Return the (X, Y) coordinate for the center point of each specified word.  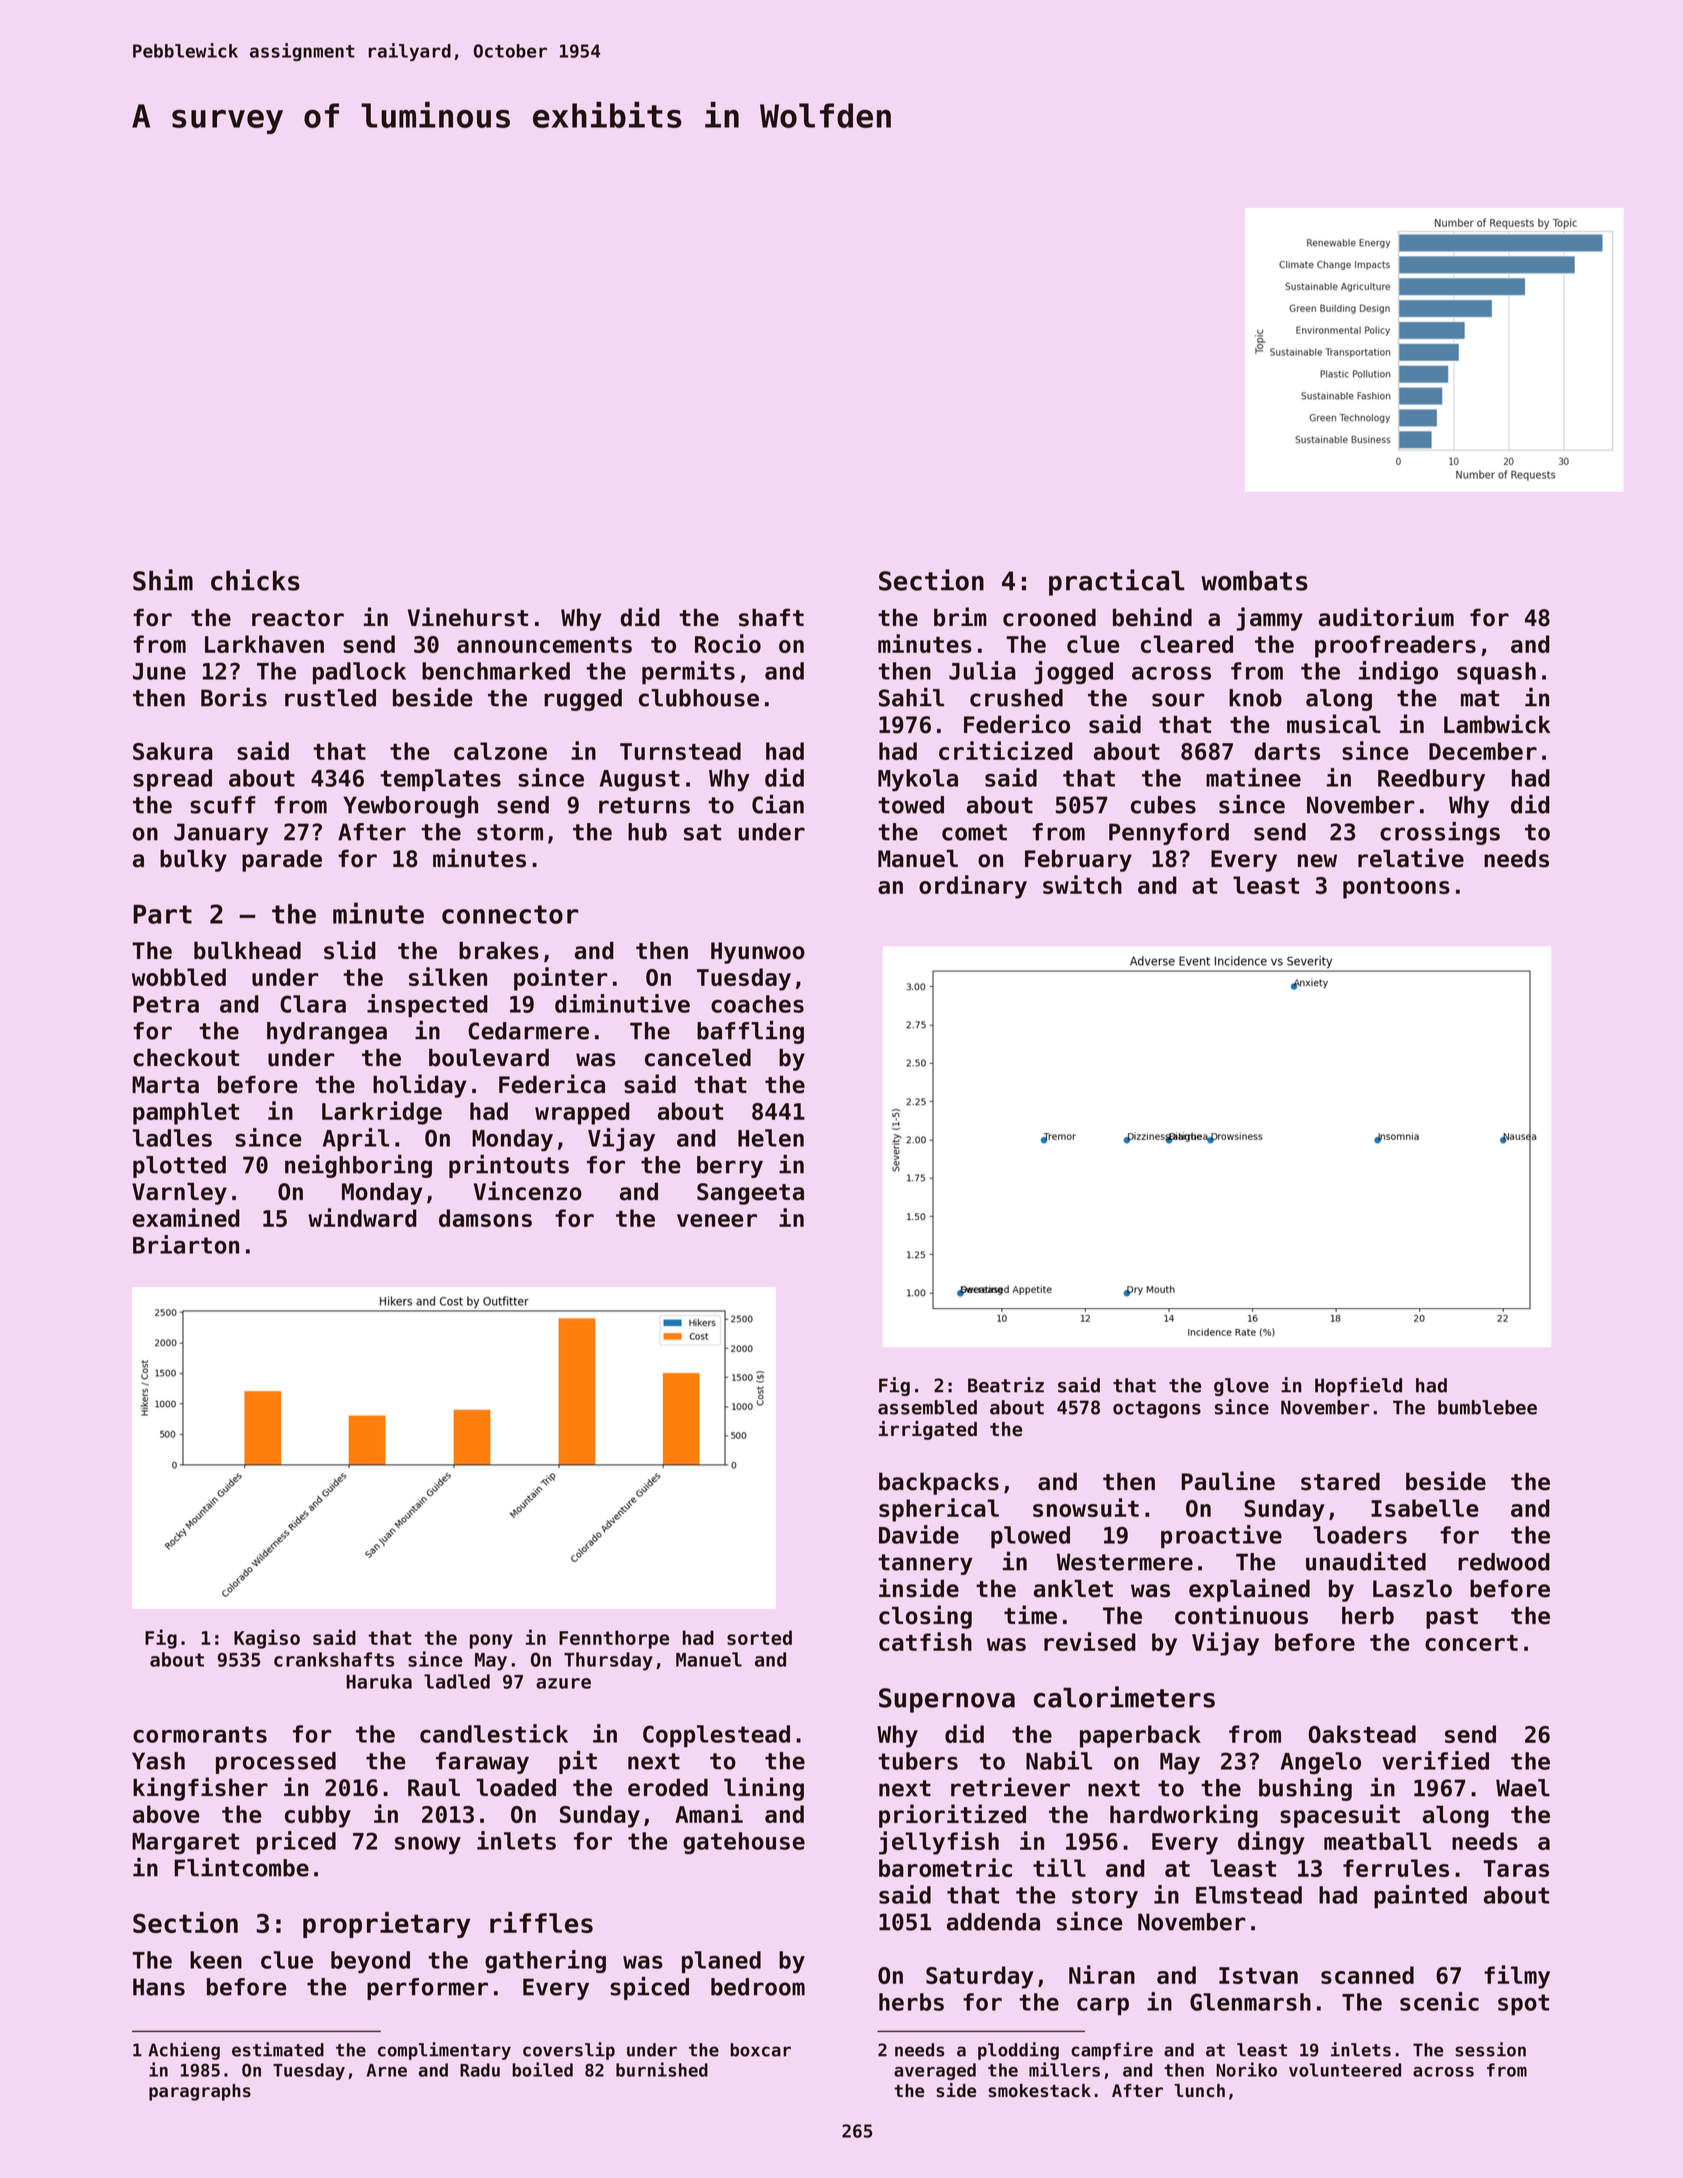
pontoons (1396, 888)
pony (491, 1641)
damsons (485, 1218)
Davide (919, 1534)
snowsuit (1086, 1507)
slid (350, 950)
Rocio (728, 643)
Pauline (1228, 1481)
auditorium (1386, 617)
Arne (386, 2070)
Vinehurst (468, 617)
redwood (1504, 1562)
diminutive (622, 1003)
